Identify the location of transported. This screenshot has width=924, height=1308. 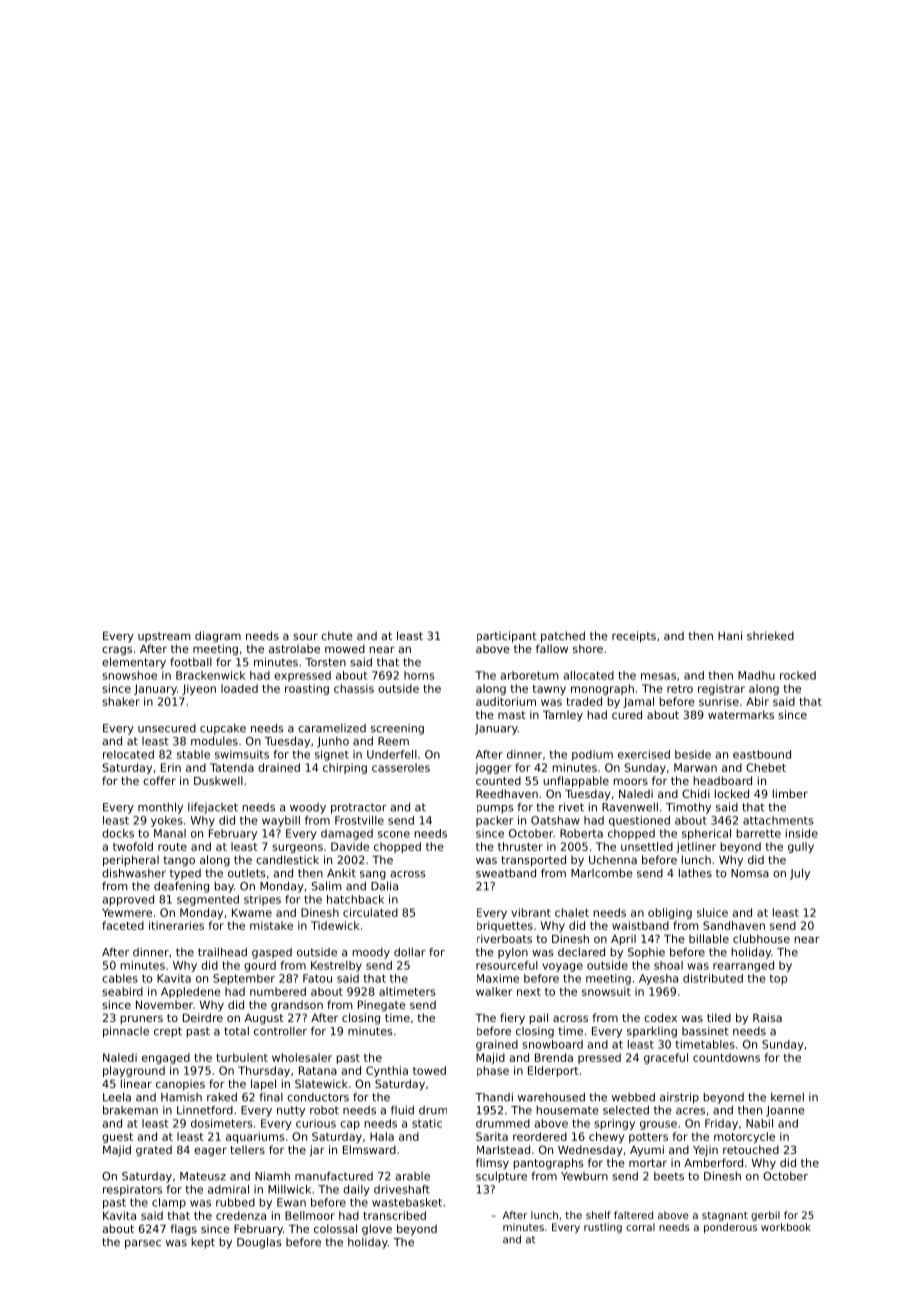
(533, 861).
